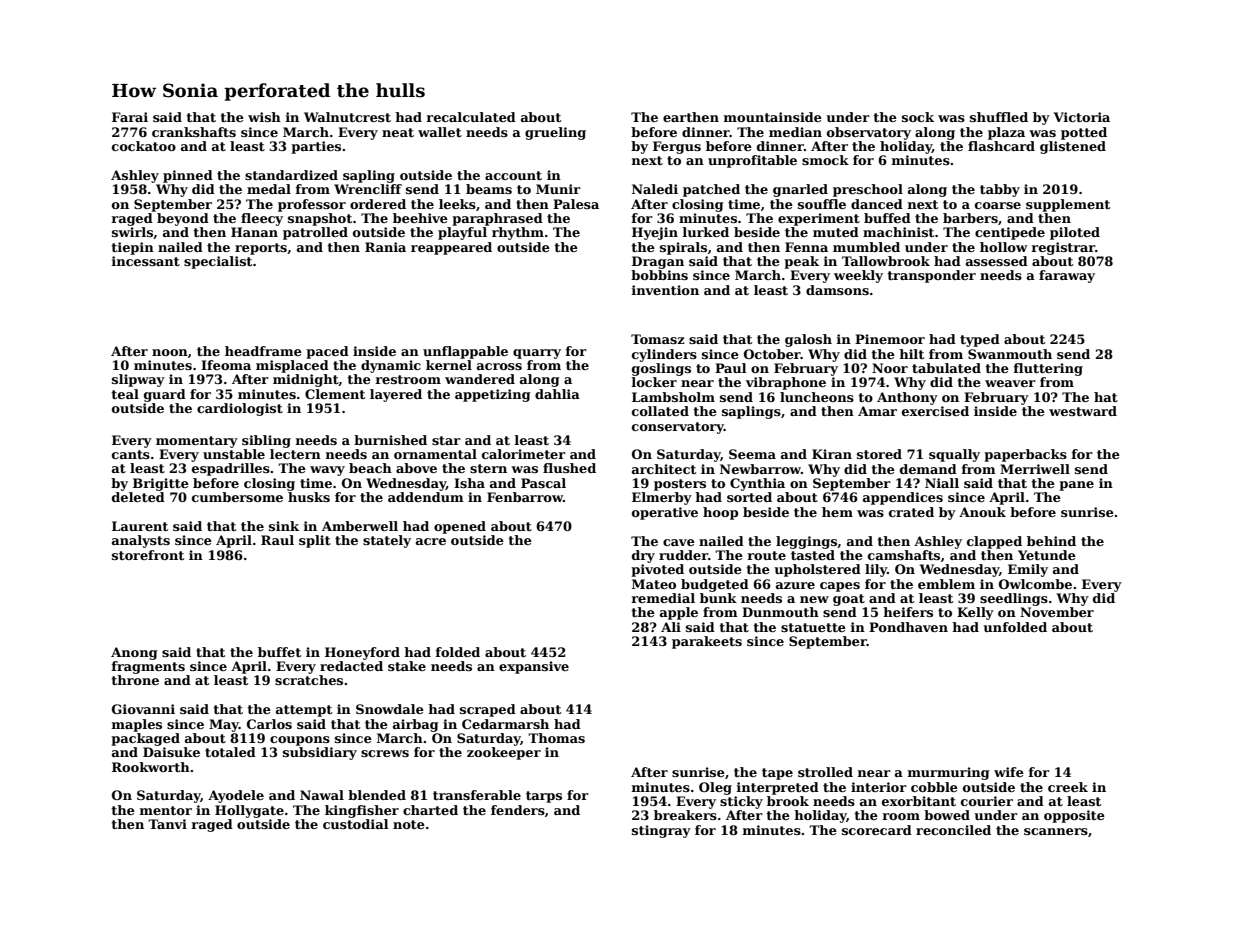 The image size is (1233, 952). I want to click on glistened, so click(1073, 147).
